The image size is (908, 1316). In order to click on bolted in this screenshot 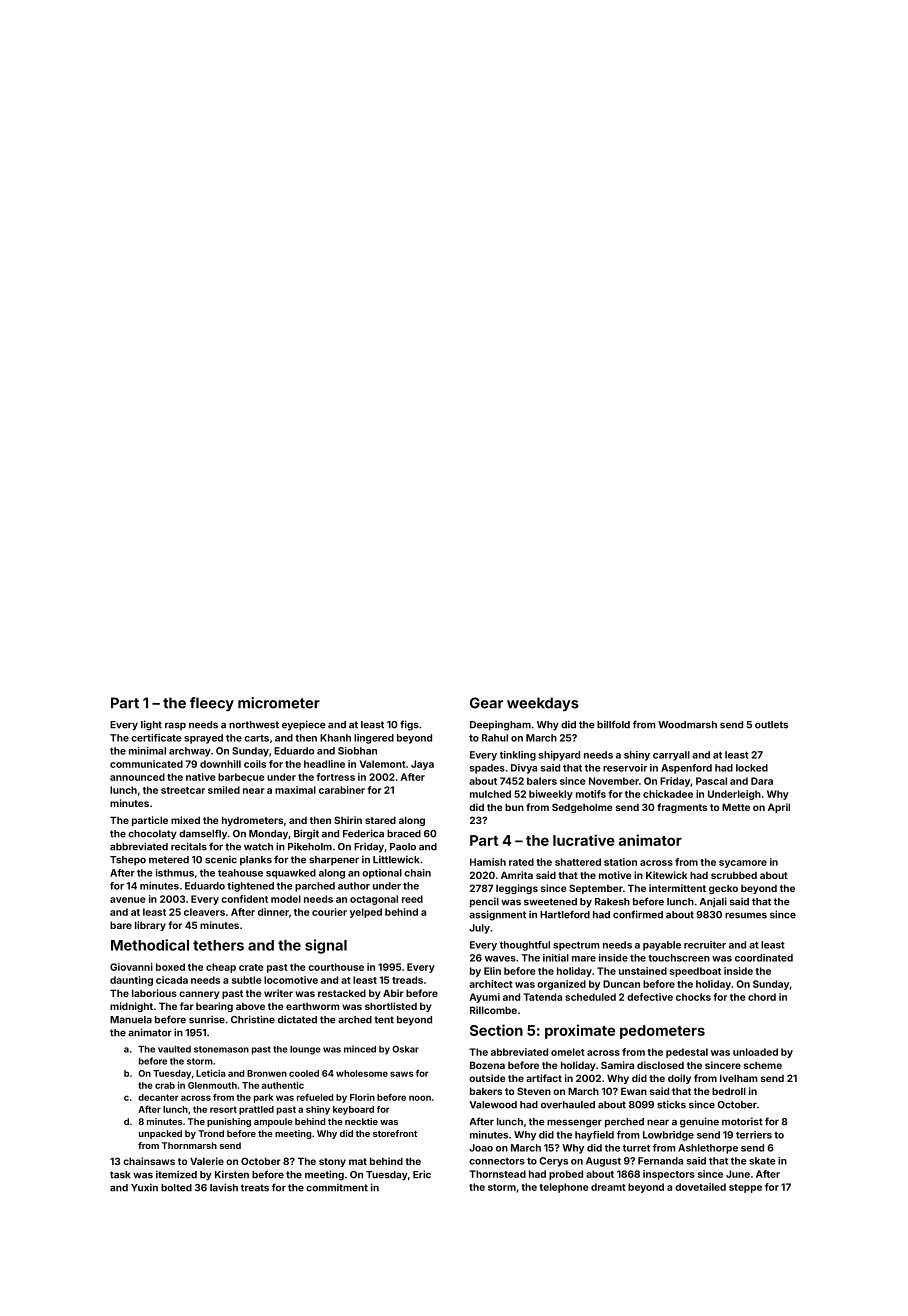, I will do `click(176, 1188)`.
